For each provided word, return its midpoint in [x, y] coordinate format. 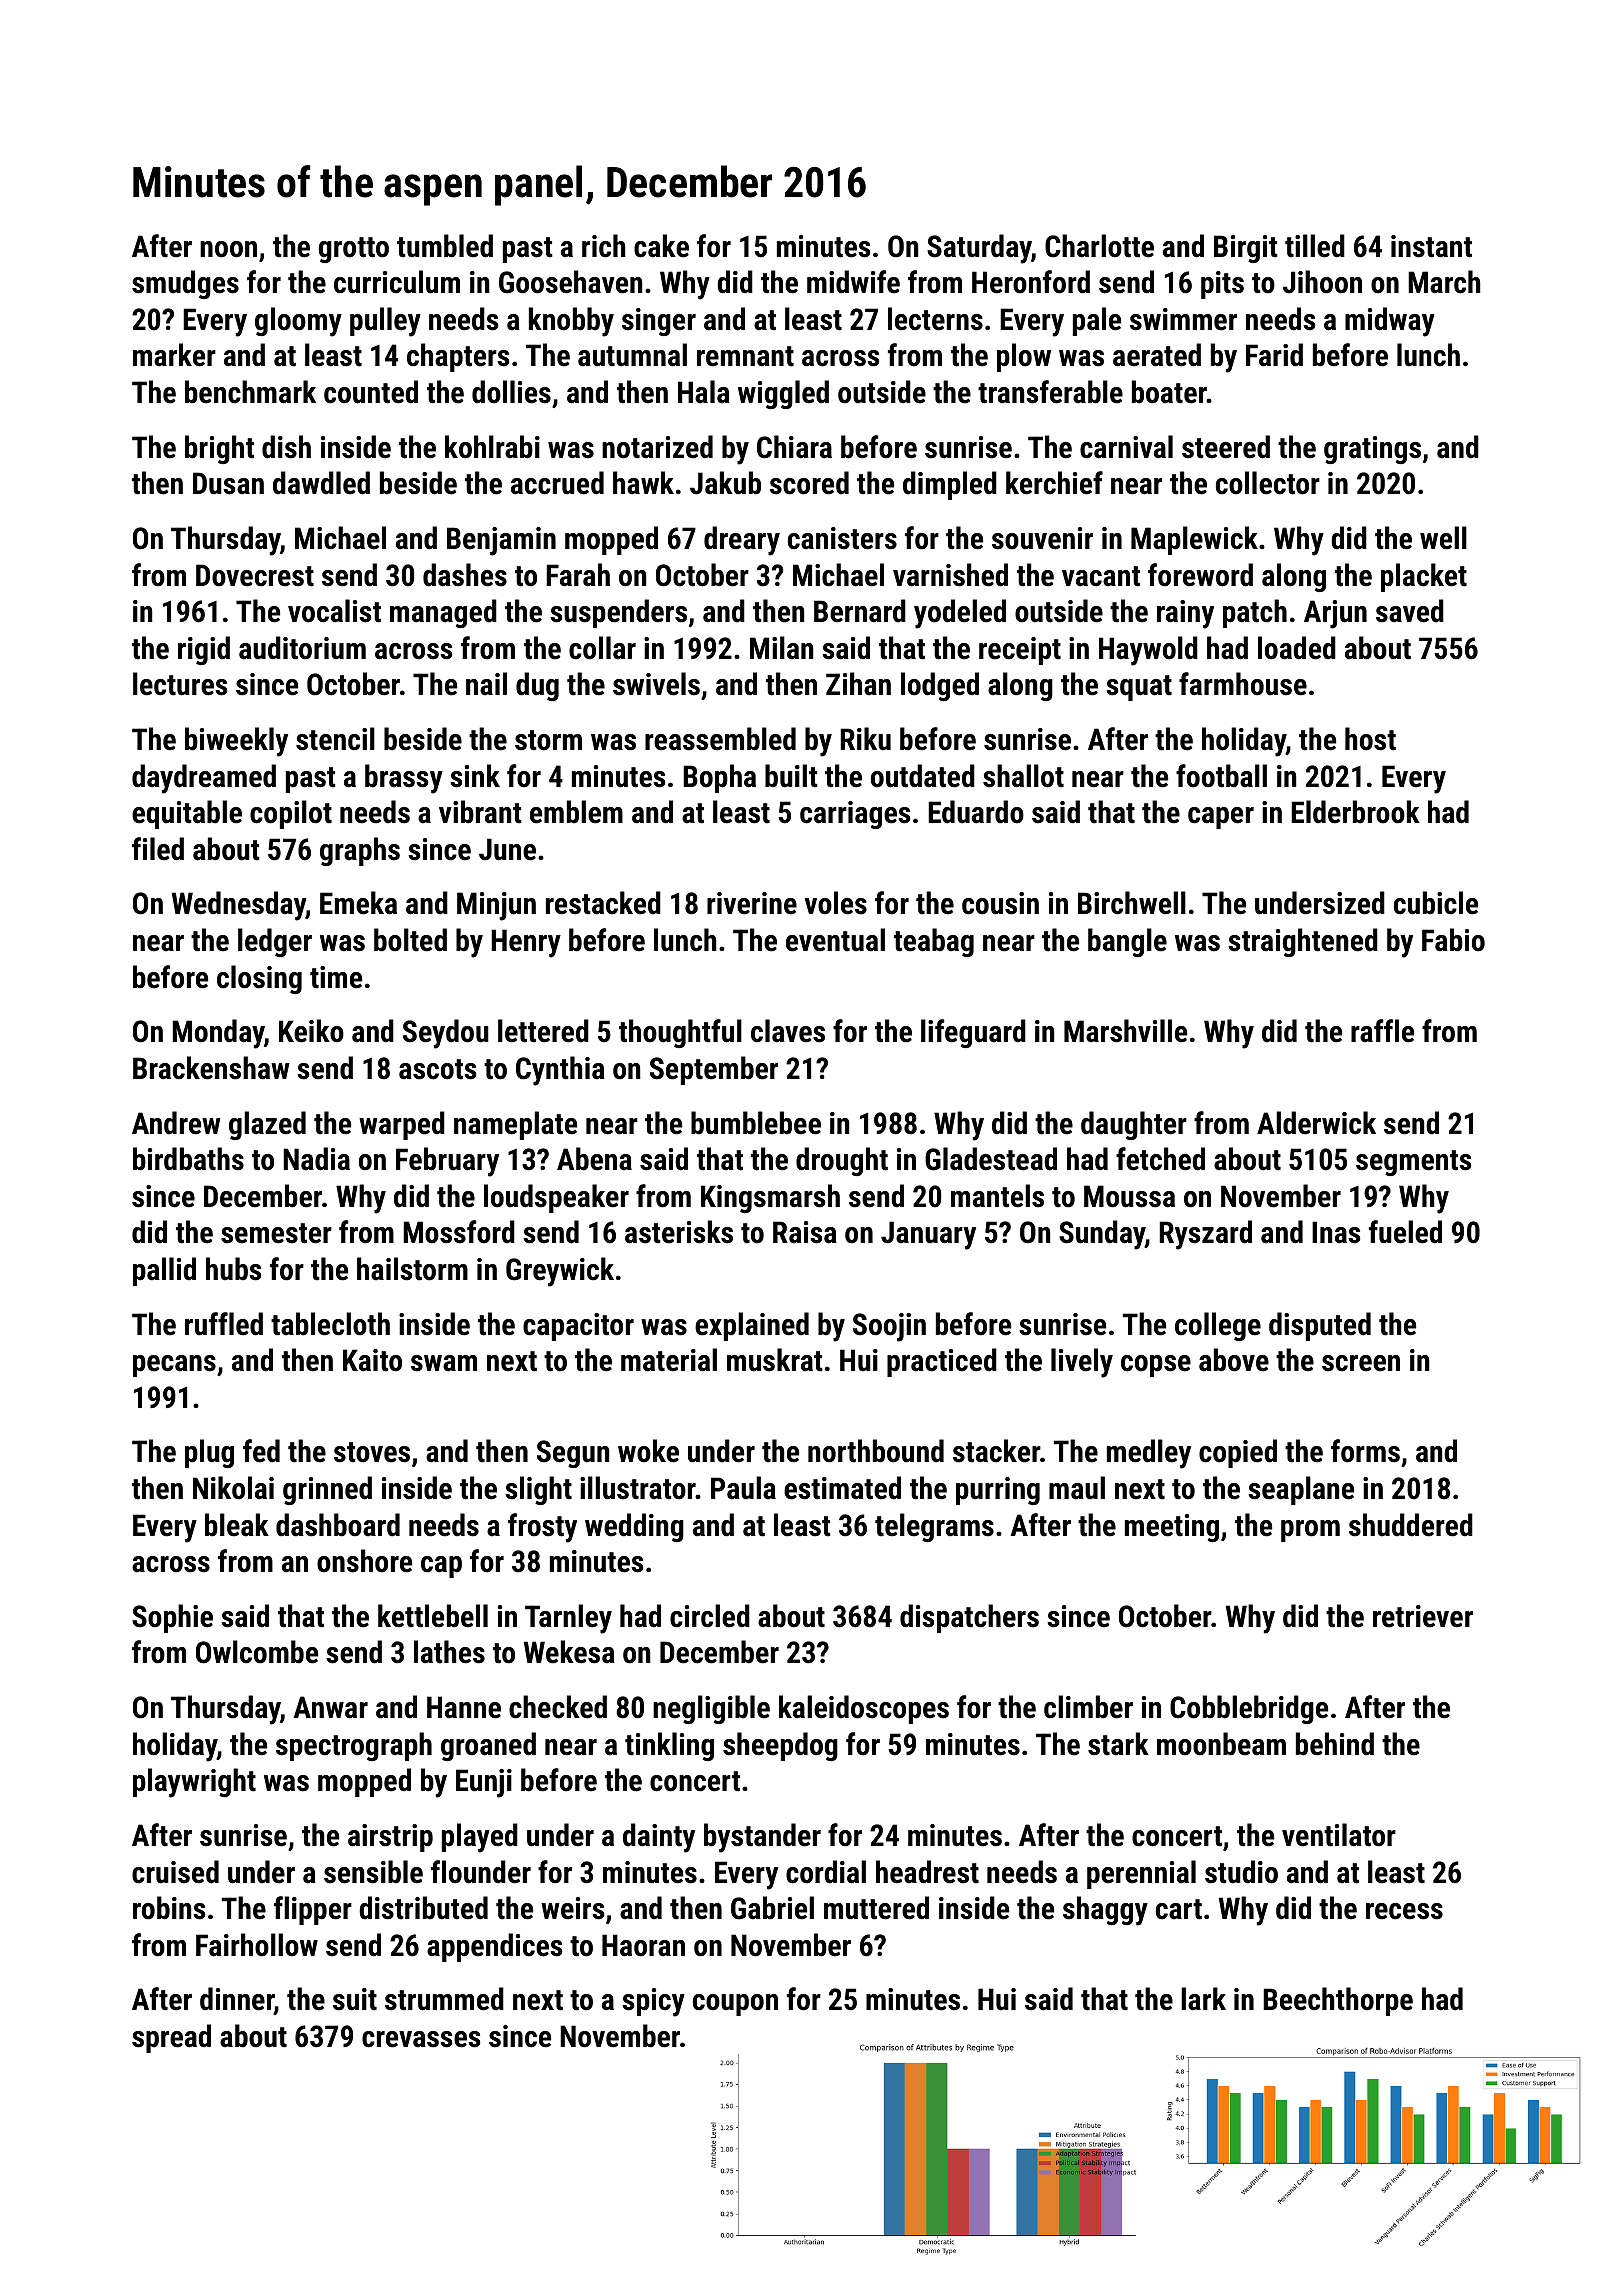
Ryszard [1205, 1235]
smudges [185, 284]
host [1370, 739]
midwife [853, 282]
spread [171, 2038]
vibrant [480, 812]
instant [1431, 246]
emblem [576, 812]
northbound [876, 1451]
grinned [327, 1490]
